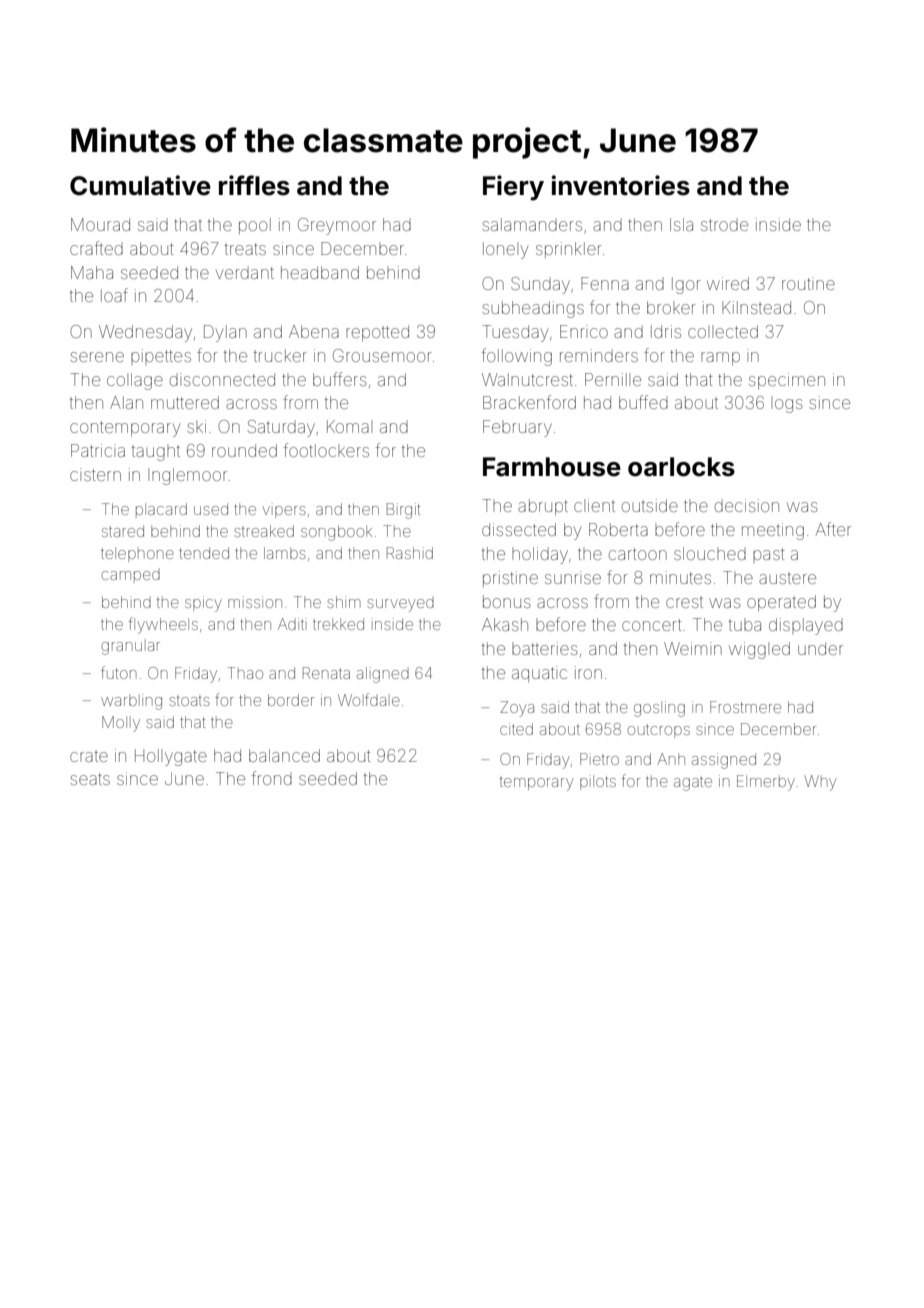 This document has height=1308, width=924. What do you see at coordinates (787, 381) in the document?
I see `specimen` at bounding box center [787, 381].
